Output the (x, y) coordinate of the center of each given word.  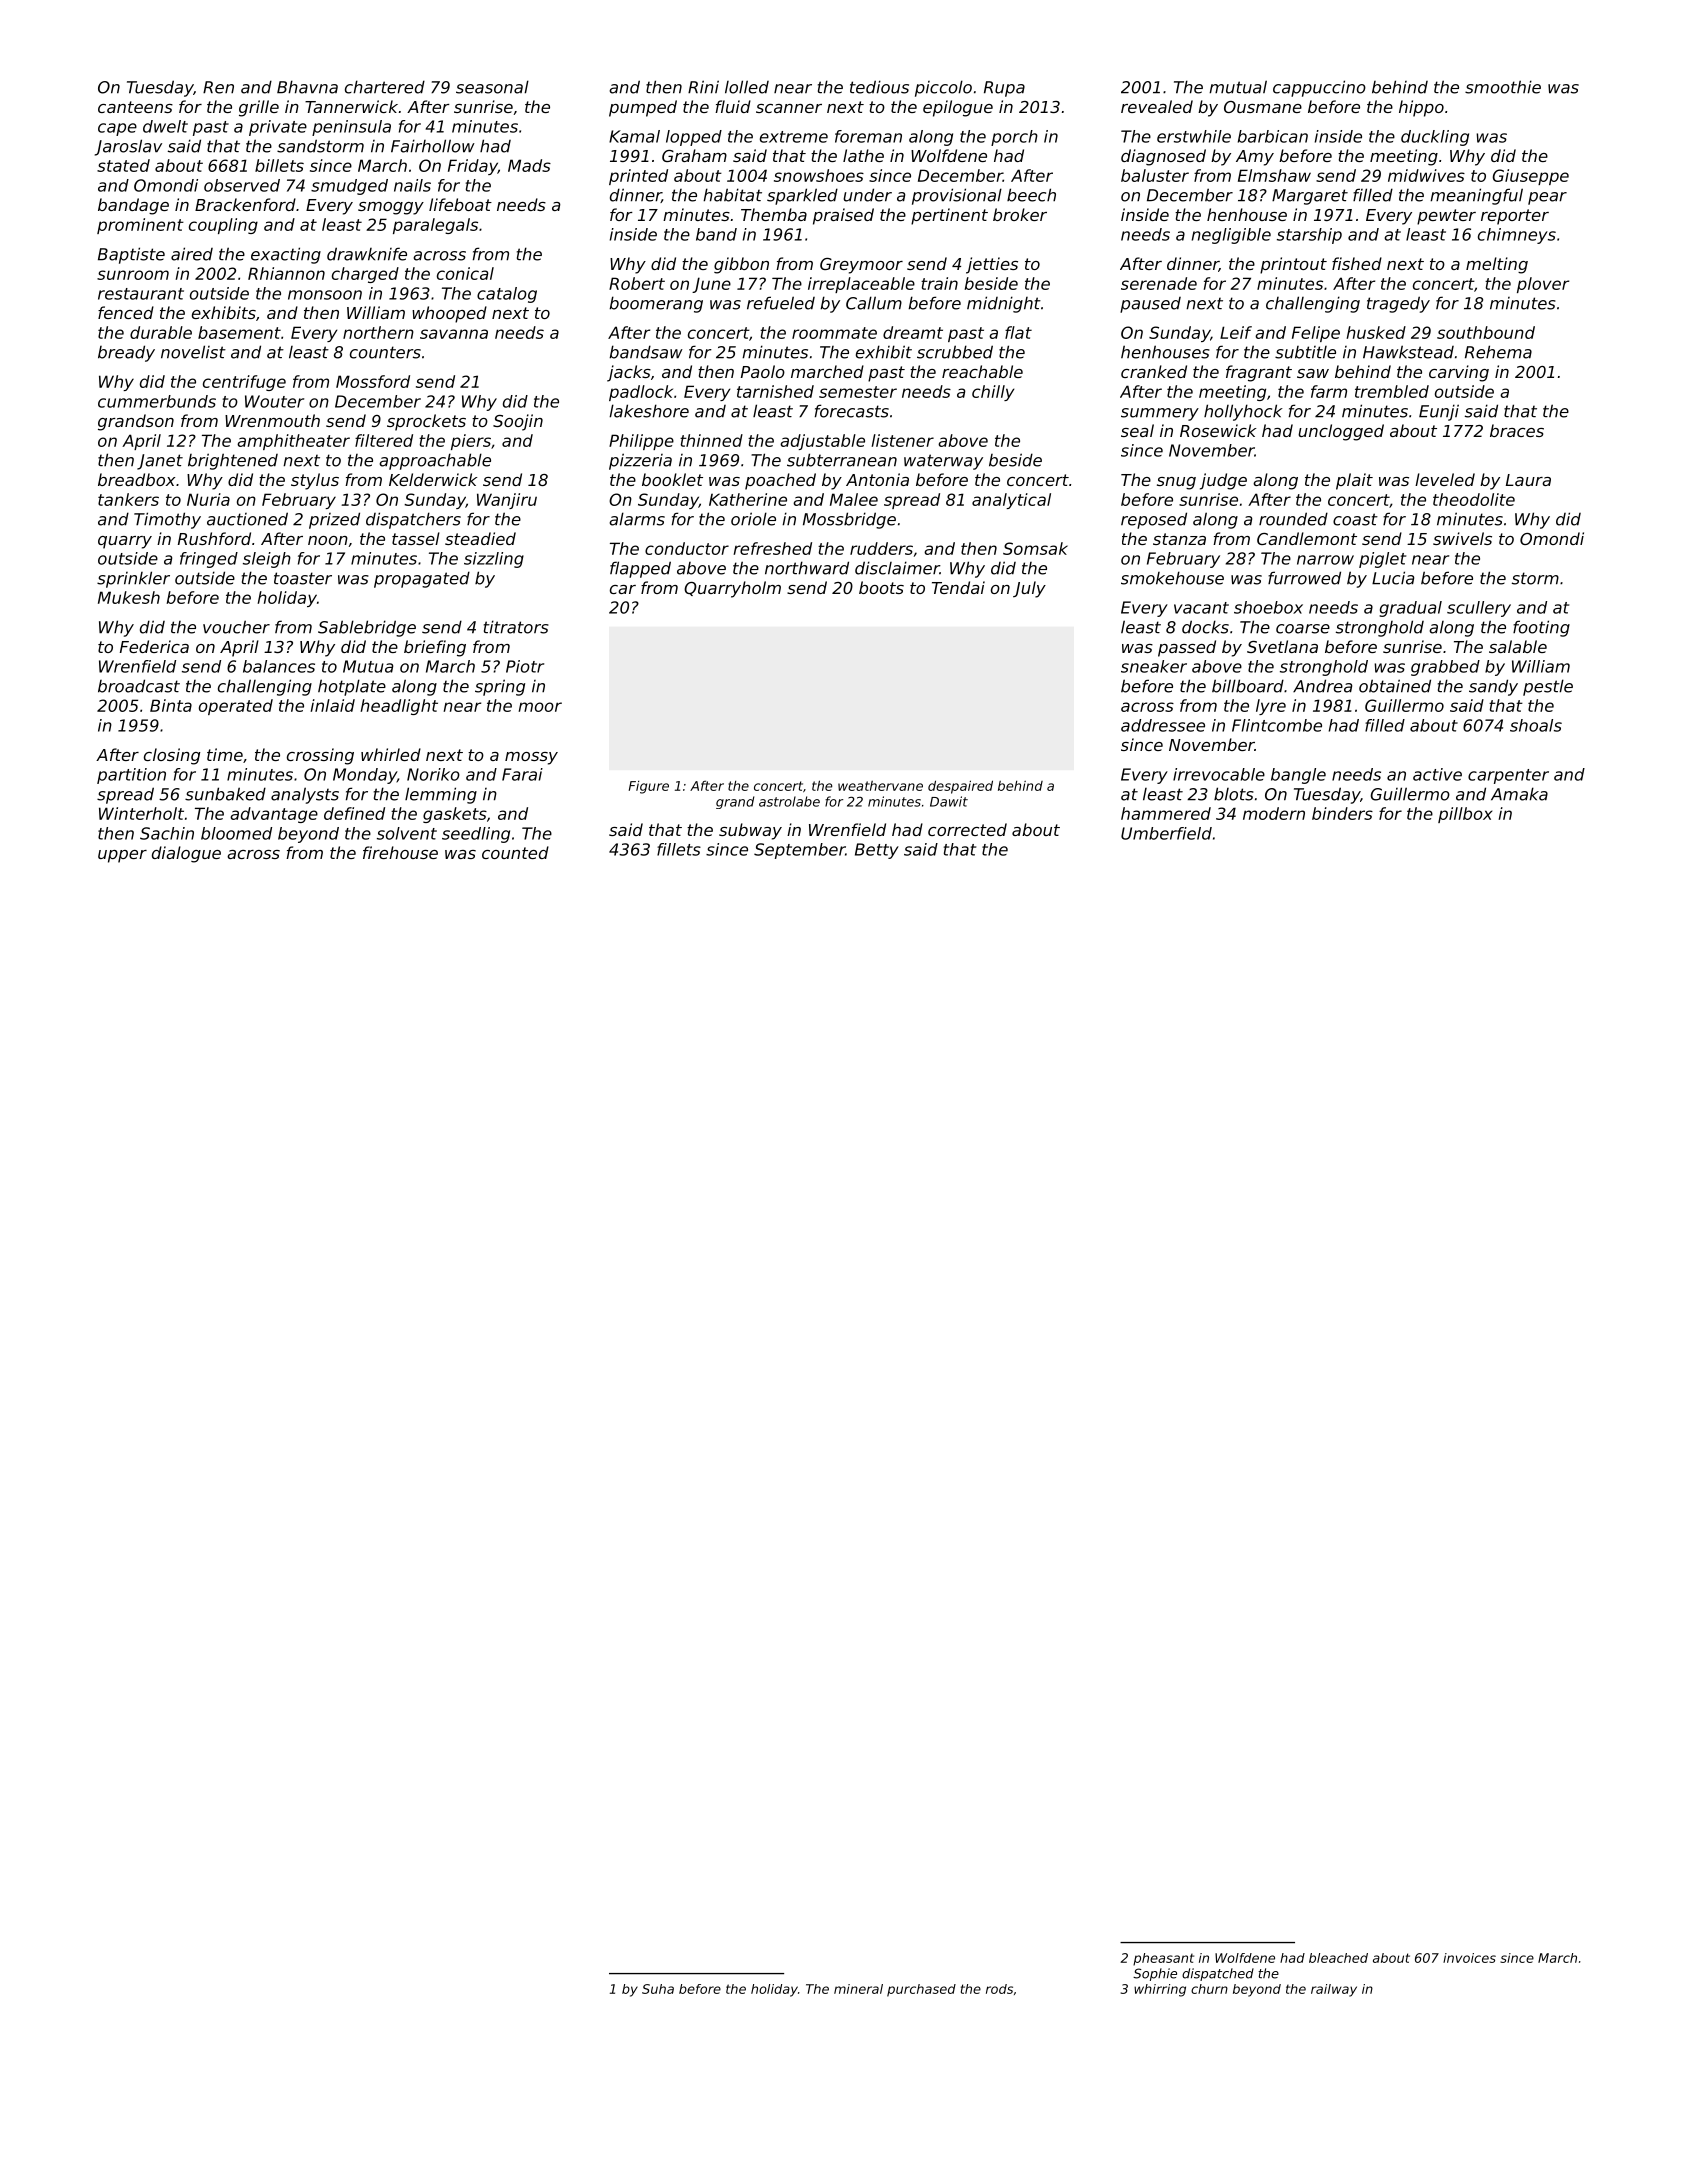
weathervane (880, 786)
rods (999, 1989)
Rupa (1004, 89)
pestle (1548, 687)
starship (1309, 236)
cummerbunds (157, 401)
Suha (658, 1989)
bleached (1338, 1958)
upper (122, 856)
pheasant (1163, 1959)
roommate (834, 333)
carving (1459, 373)
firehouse (400, 852)
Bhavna (307, 87)
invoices (1469, 1958)
